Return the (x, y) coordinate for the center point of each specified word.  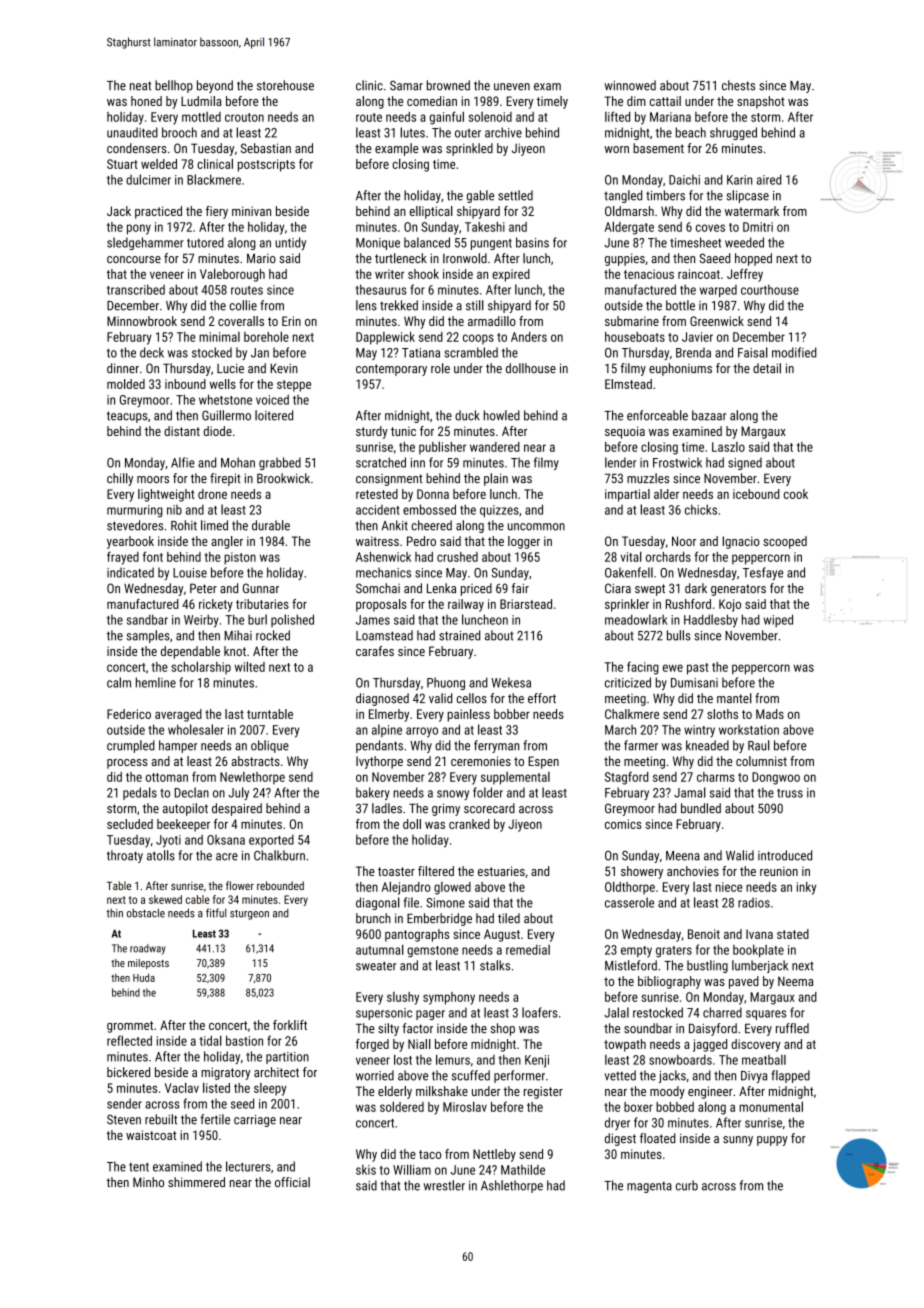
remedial (528, 949)
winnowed (630, 85)
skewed (165, 899)
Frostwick (677, 462)
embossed (429, 509)
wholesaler (196, 729)
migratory (225, 1073)
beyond (215, 86)
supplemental (515, 778)
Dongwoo (776, 778)
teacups (127, 417)
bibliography (669, 982)
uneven (512, 87)
